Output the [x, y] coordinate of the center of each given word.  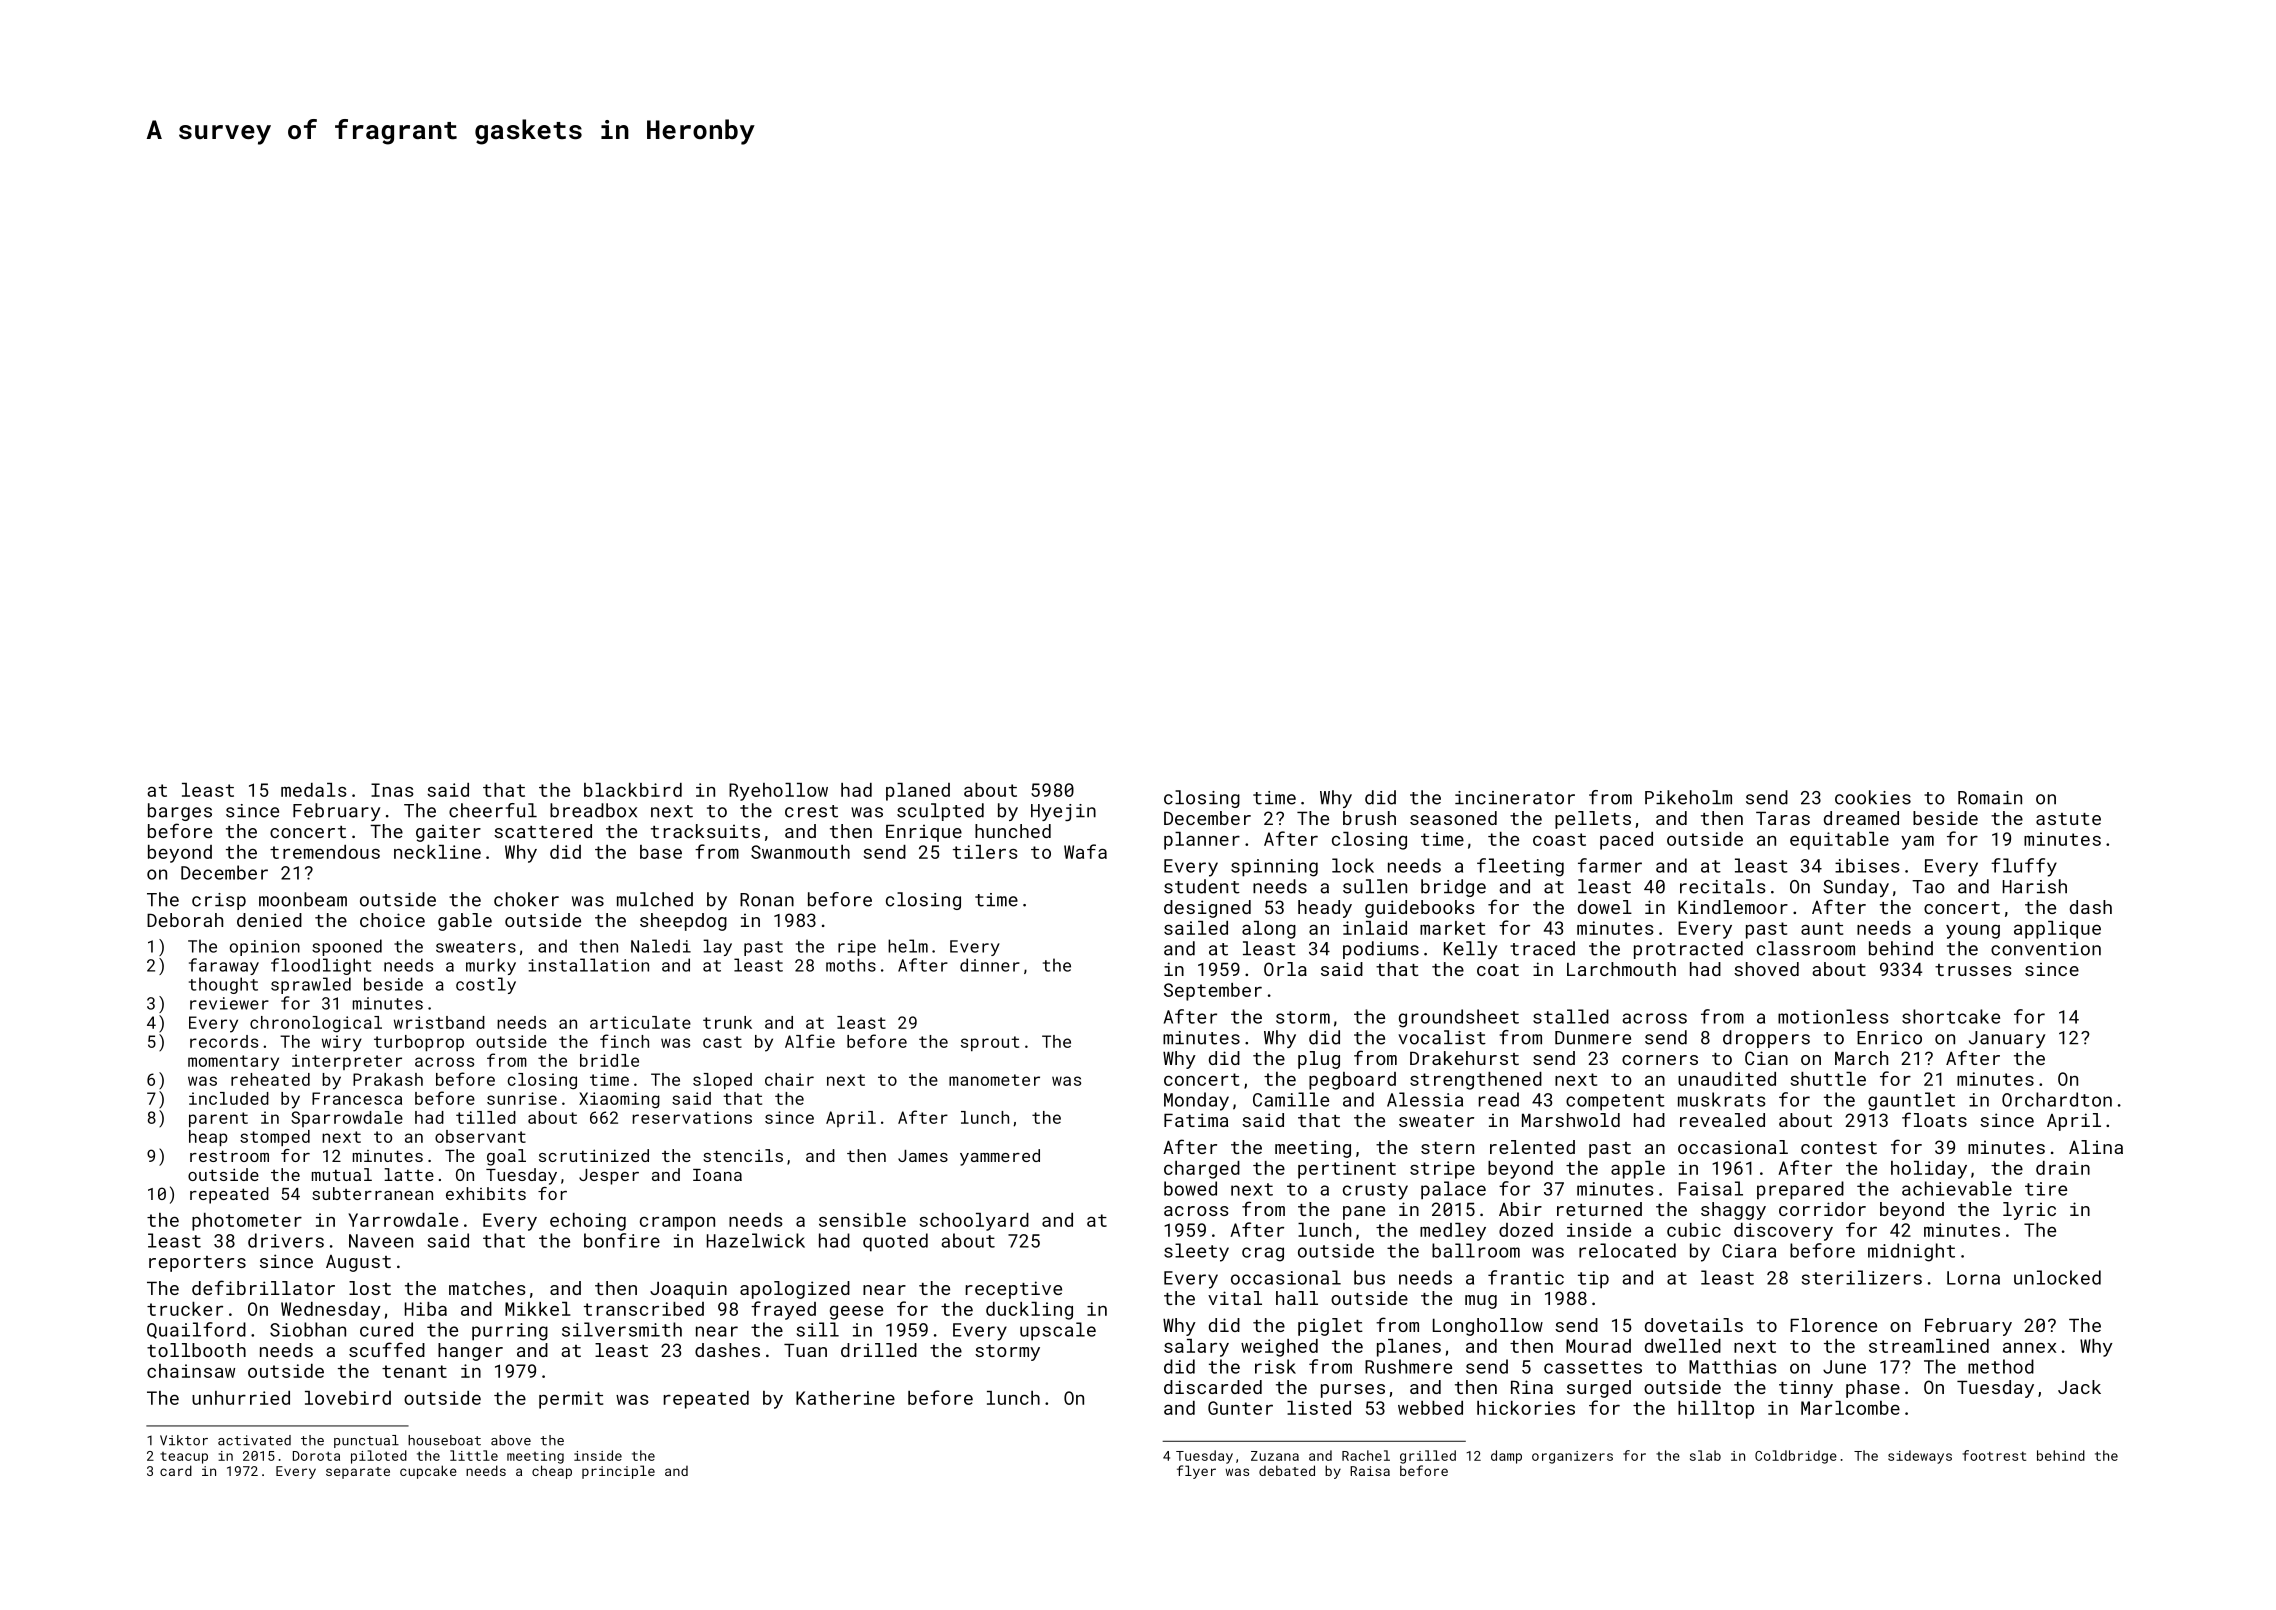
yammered [1000, 1157]
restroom [229, 1156]
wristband [439, 1022]
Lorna [1973, 1278]
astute [2068, 819]
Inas [392, 790]
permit [571, 1400]
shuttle [1828, 1079]
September [1213, 992]
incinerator [1515, 798]
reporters [197, 1264]
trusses [1973, 970]
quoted [895, 1242]
